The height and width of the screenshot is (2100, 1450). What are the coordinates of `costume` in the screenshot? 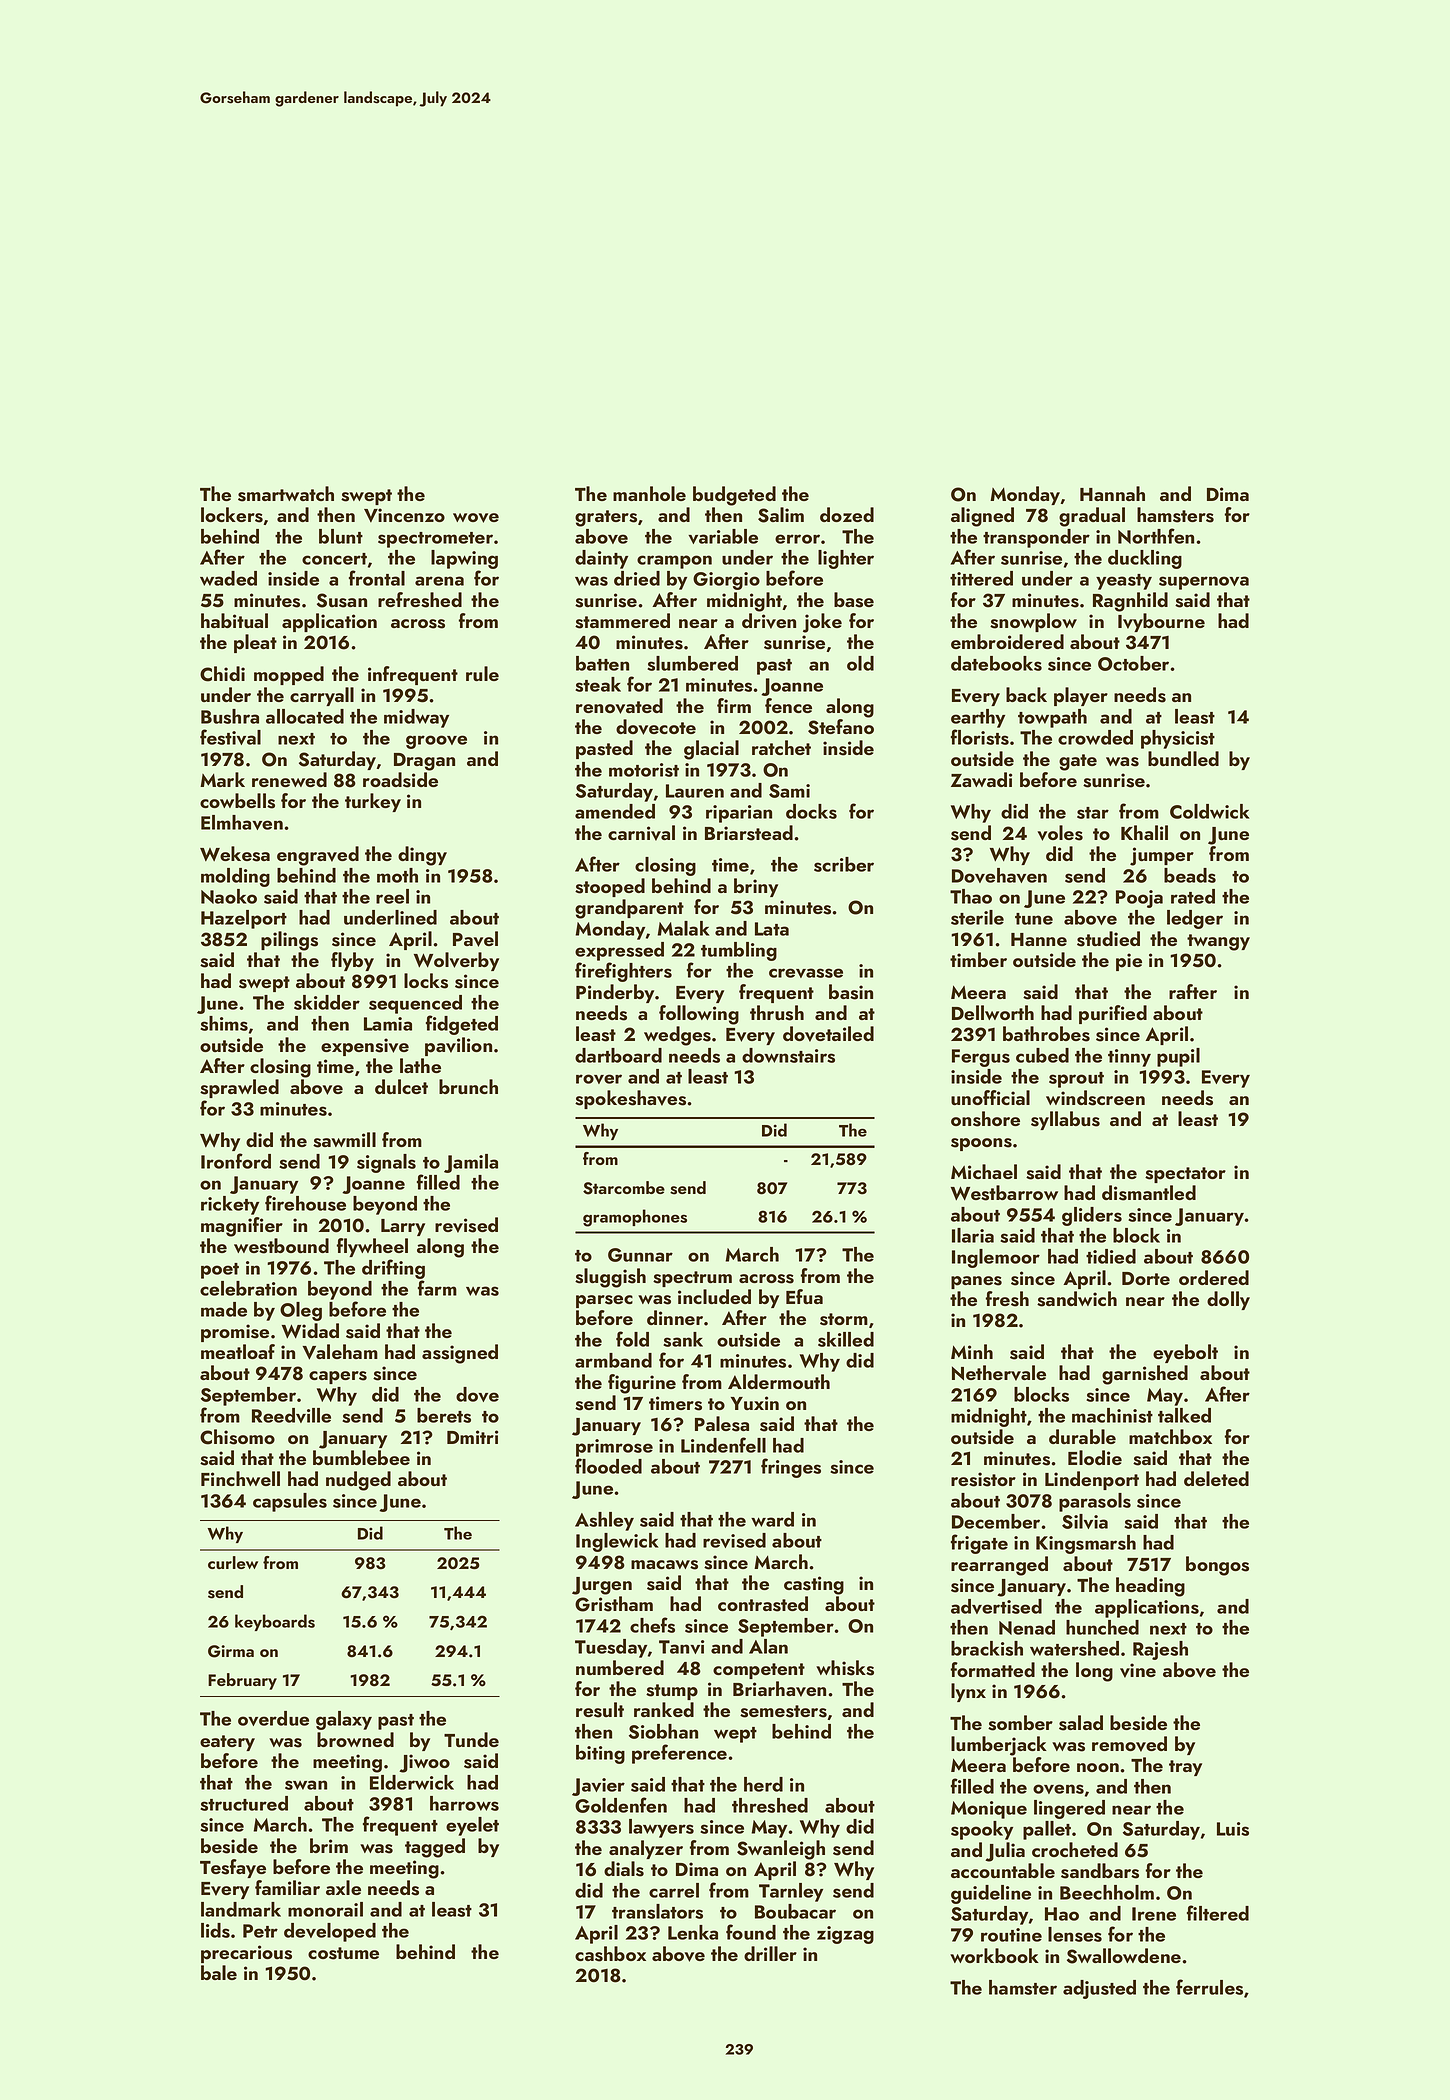 It's located at (343, 1953).
